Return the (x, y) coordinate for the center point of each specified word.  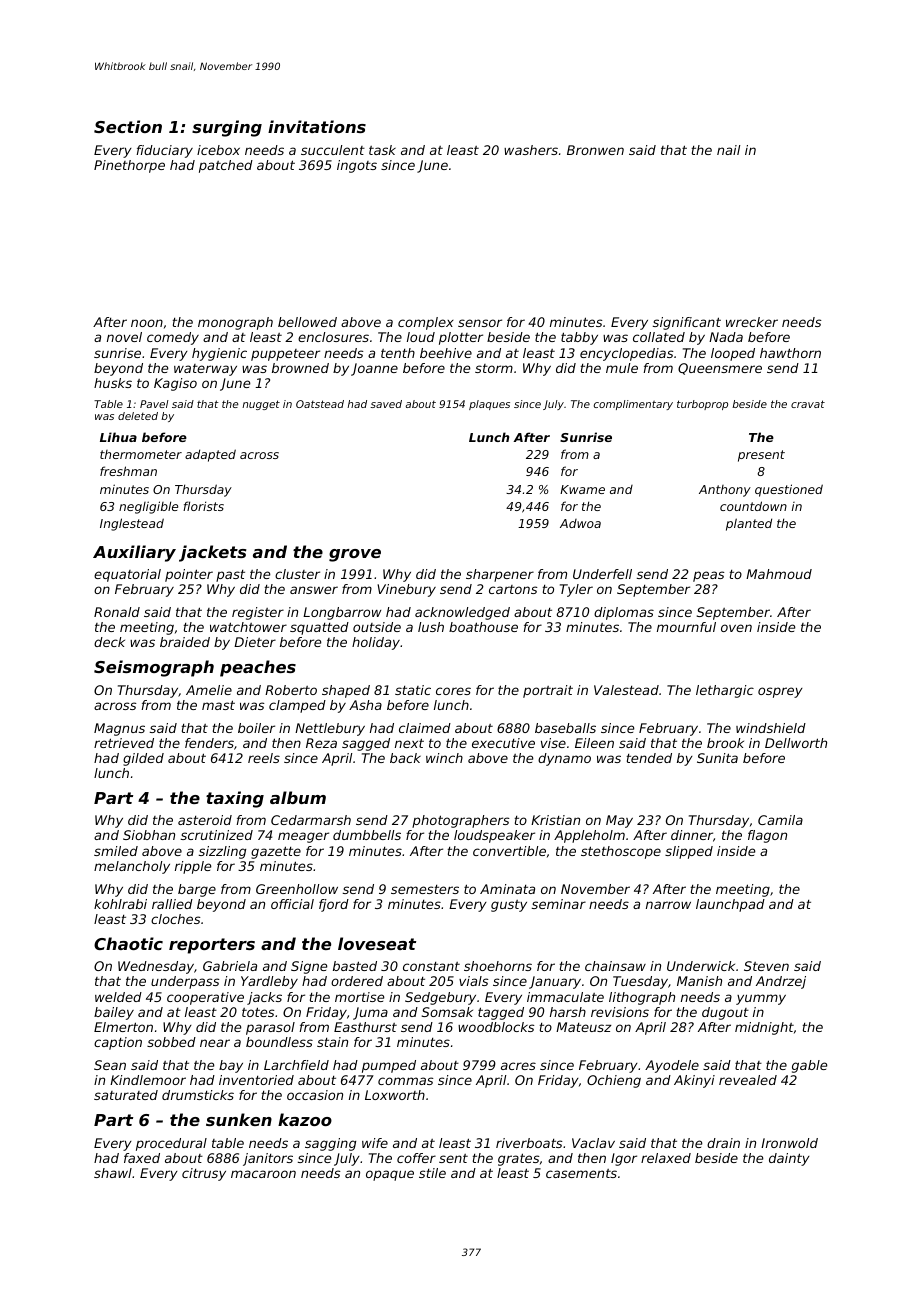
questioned (789, 490)
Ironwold (789, 1143)
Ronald (117, 612)
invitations (317, 126)
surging (227, 128)
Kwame (582, 489)
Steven (766, 966)
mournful (686, 627)
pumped (389, 1066)
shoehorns (498, 966)
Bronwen (595, 150)
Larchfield (296, 1065)
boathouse (483, 627)
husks (113, 383)
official (292, 904)
